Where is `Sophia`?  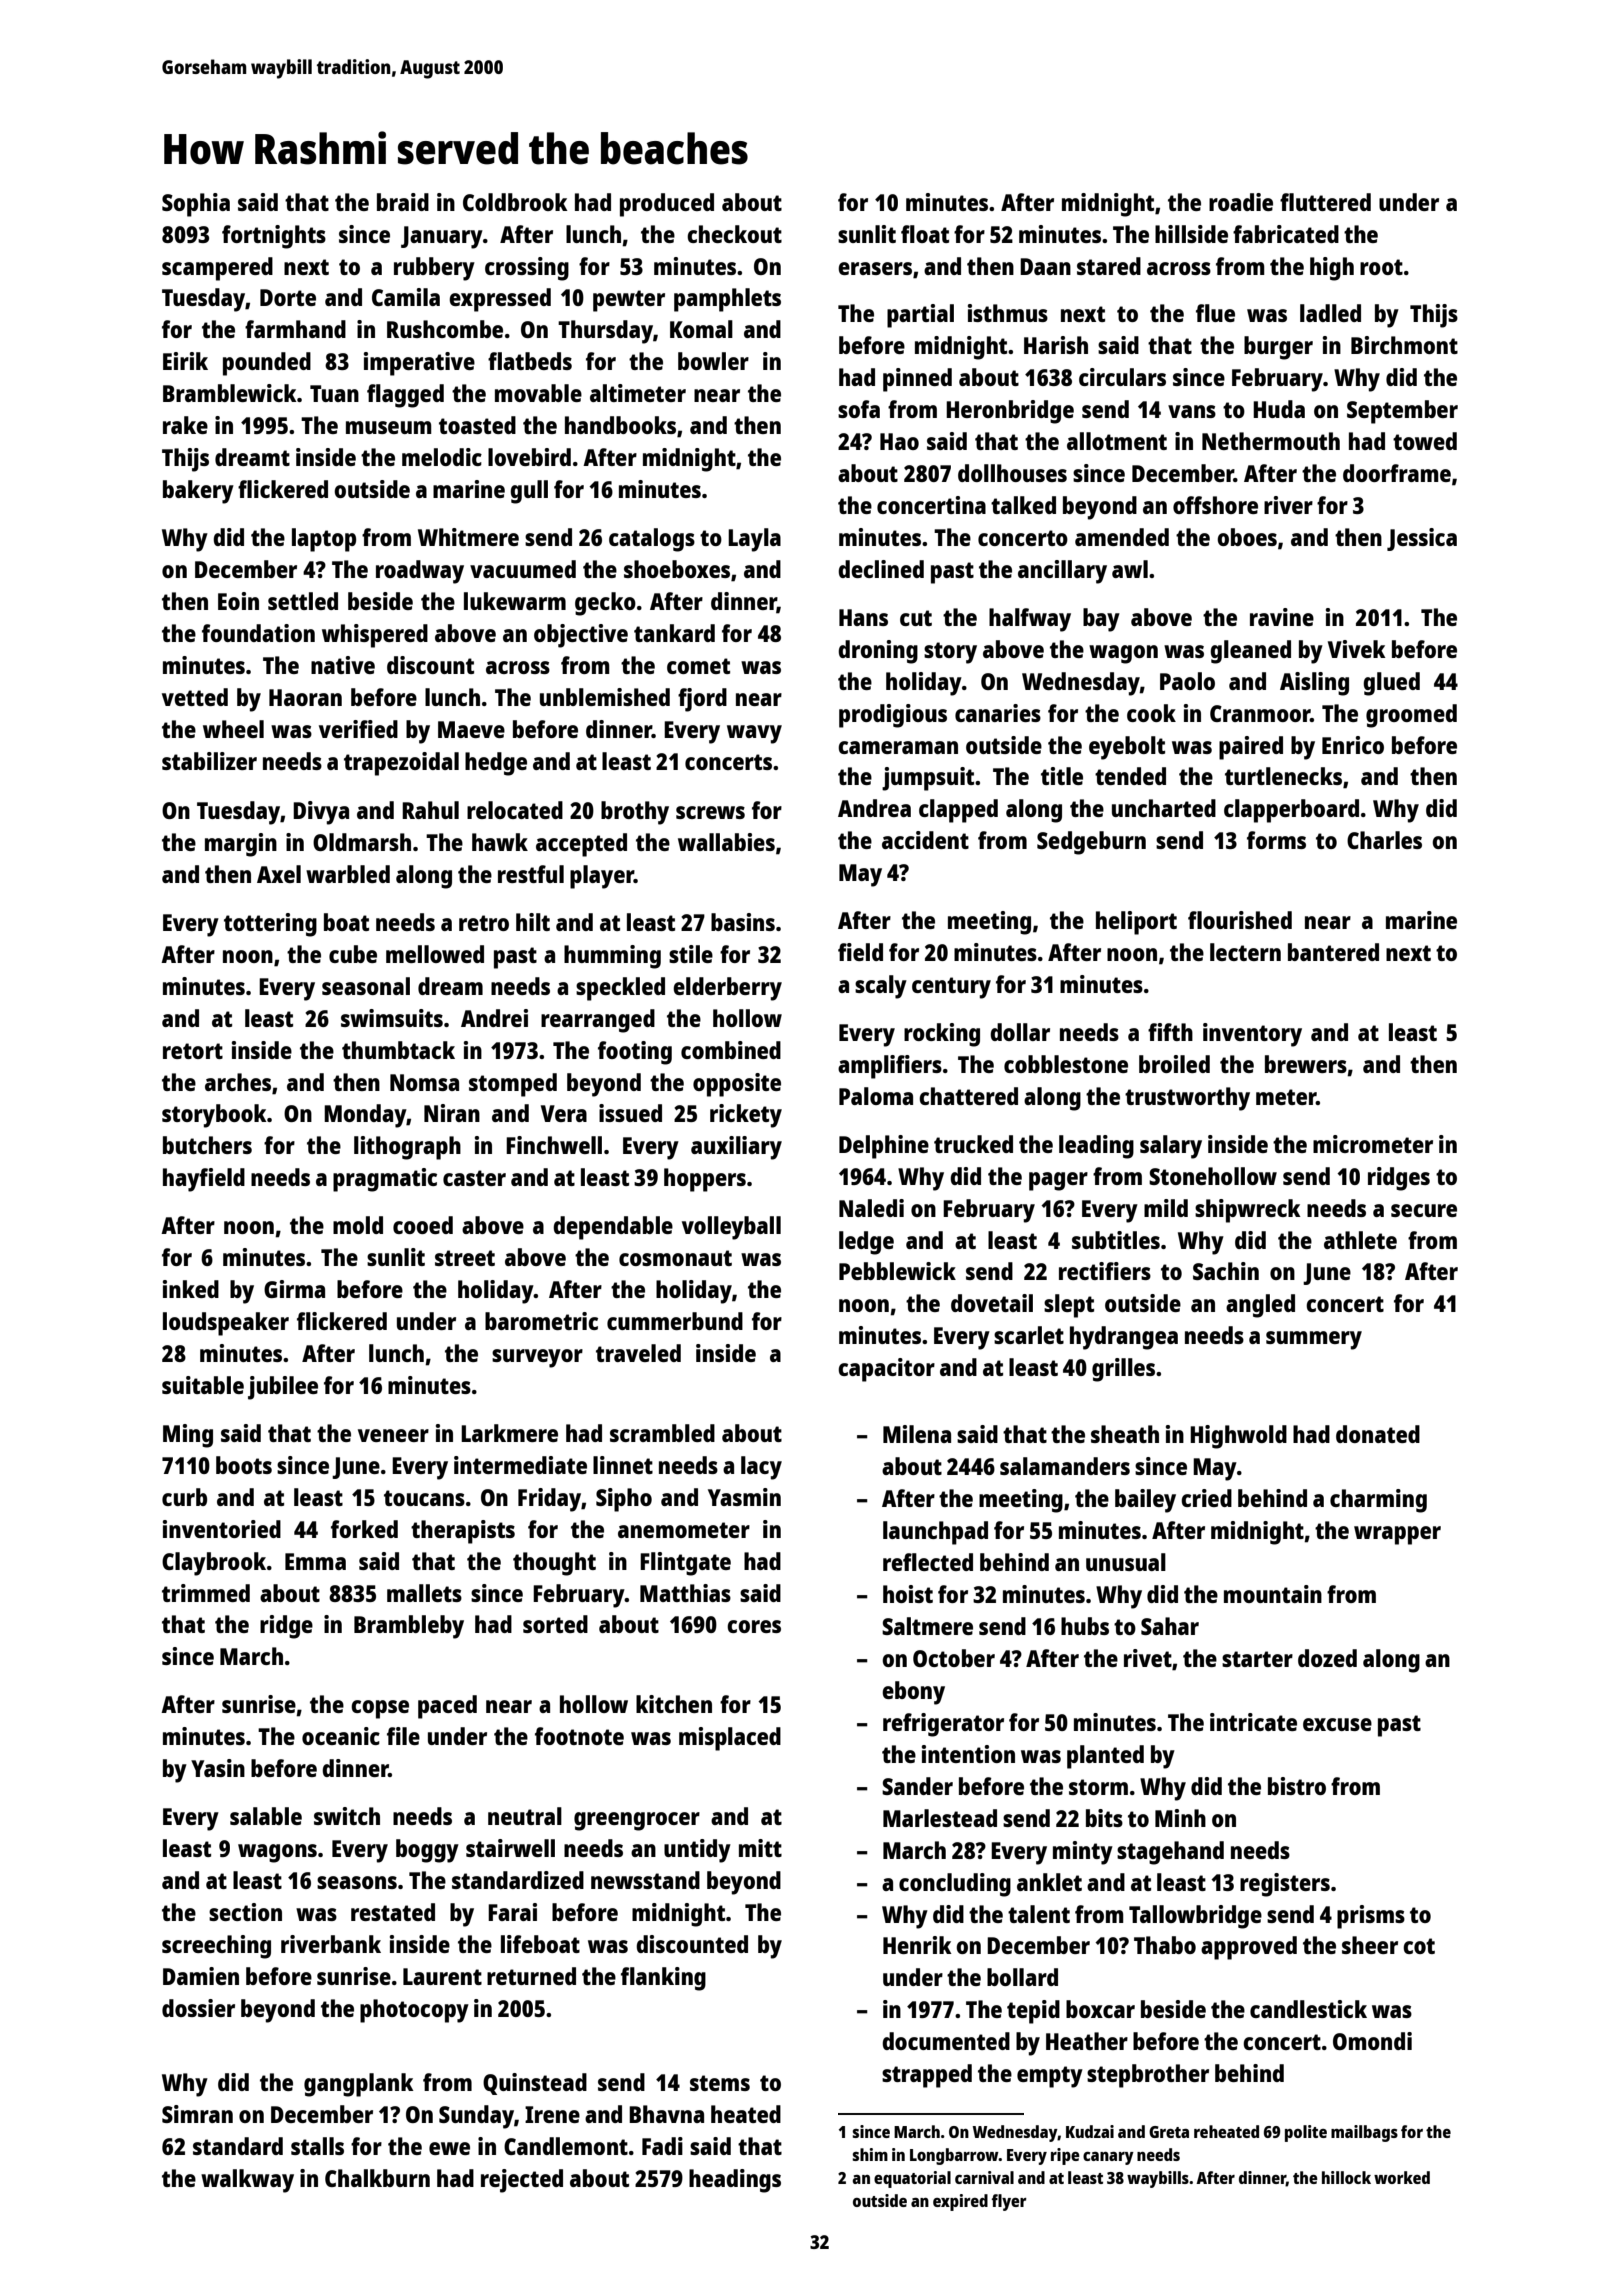 Sophia is located at coordinates (196, 205).
